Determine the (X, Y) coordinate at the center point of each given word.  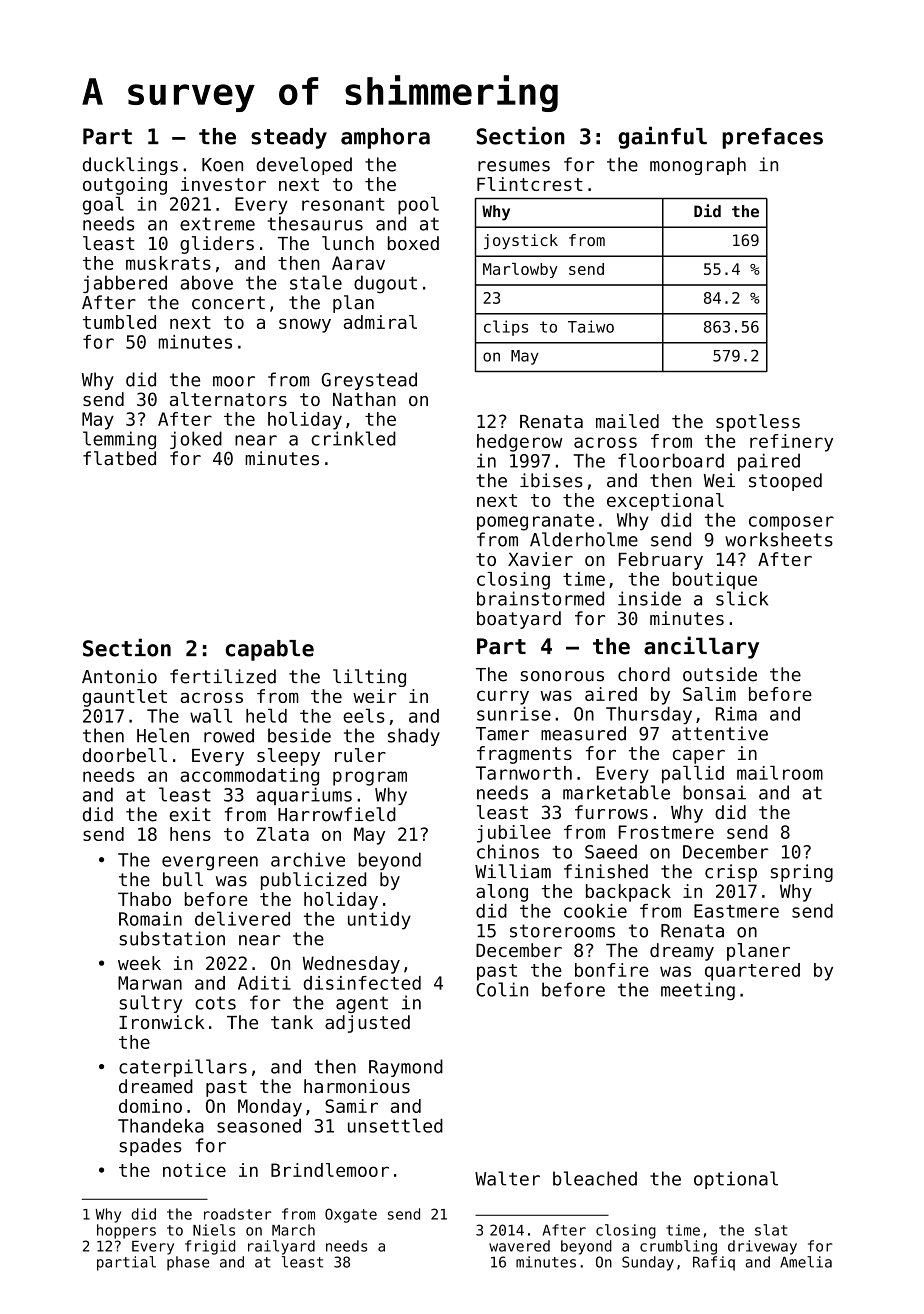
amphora (385, 138)
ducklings (130, 166)
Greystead (369, 381)
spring (802, 873)
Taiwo (591, 326)
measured (583, 733)
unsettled (395, 1125)
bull (183, 879)
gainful (662, 137)
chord (644, 674)
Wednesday (351, 965)
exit (190, 814)
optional (736, 1180)
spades (151, 1147)
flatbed (119, 458)
